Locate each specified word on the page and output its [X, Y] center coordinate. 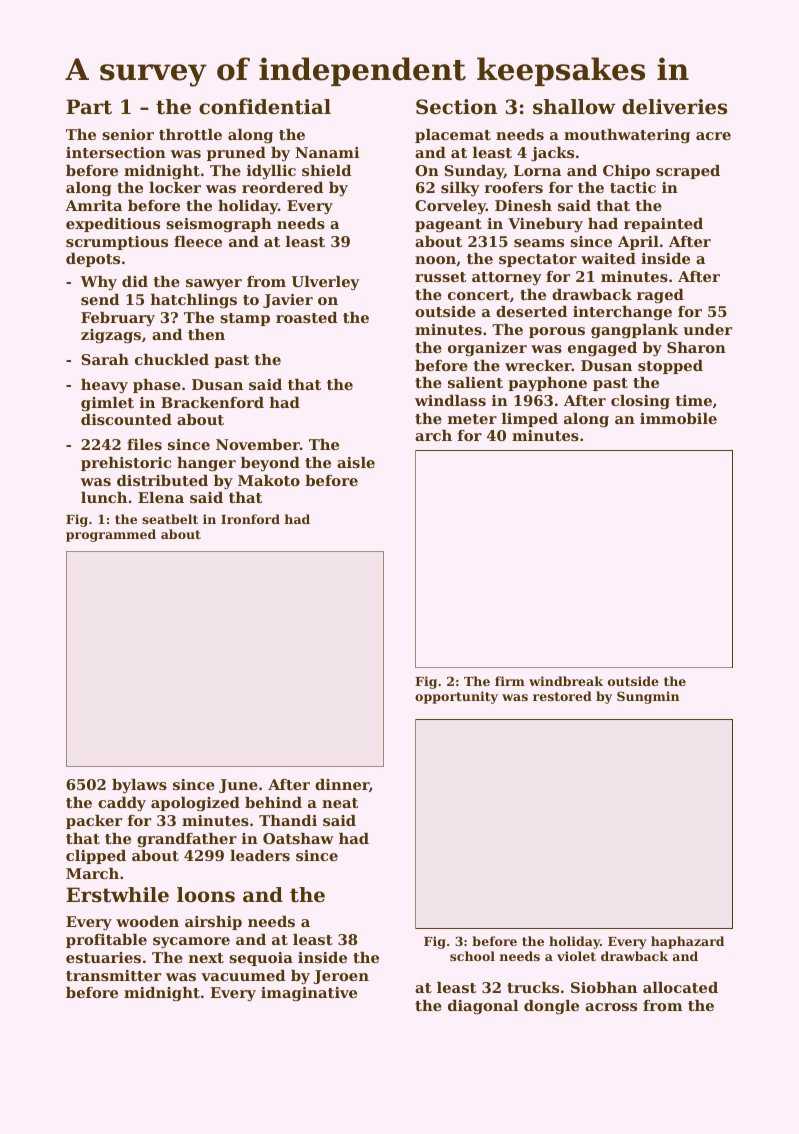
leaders [260, 855]
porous [557, 332]
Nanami [327, 152]
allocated [680, 987]
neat [340, 803]
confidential [265, 107]
